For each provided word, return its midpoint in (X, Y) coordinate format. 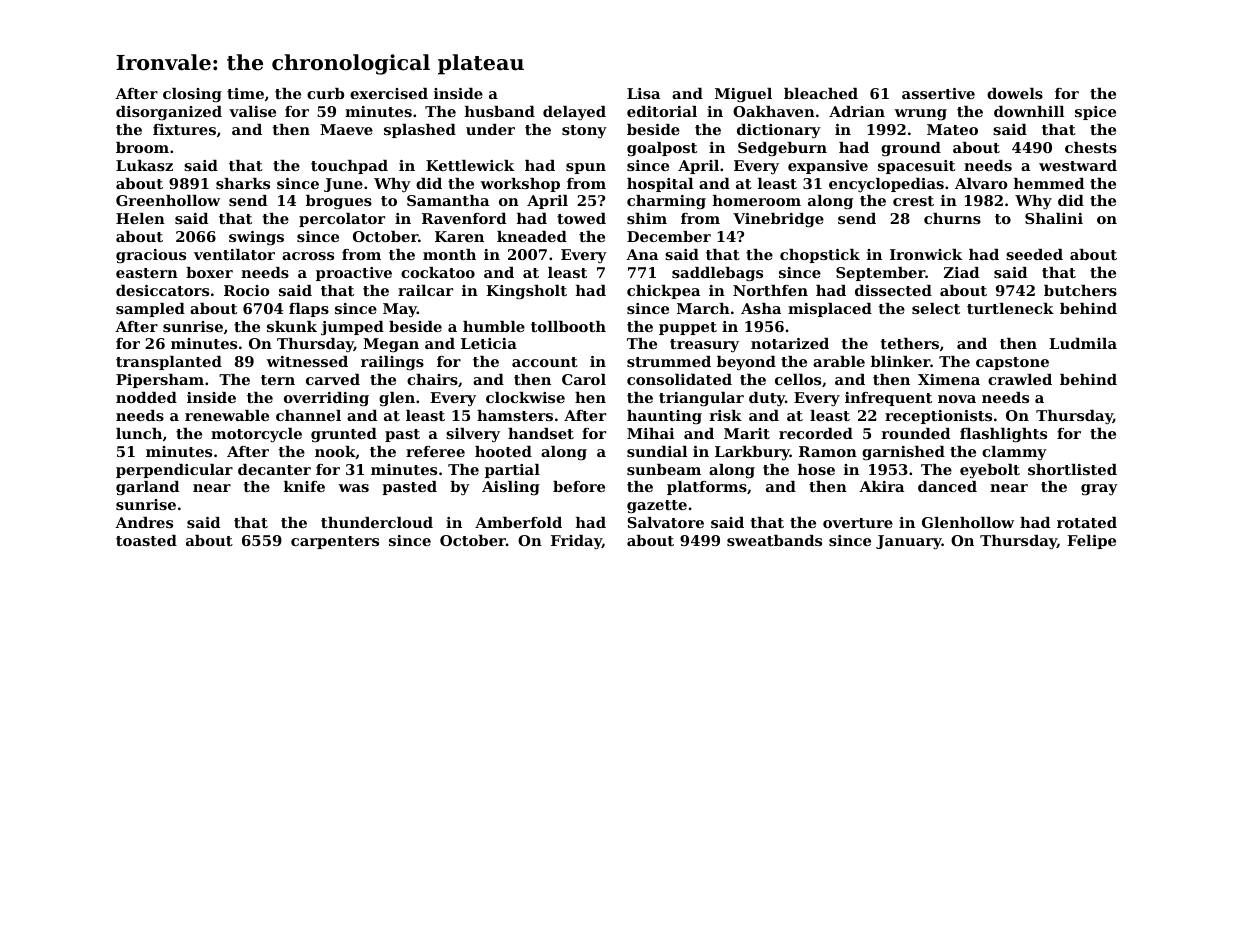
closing (192, 95)
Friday (576, 542)
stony (584, 131)
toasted (146, 540)
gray (1099, 489)
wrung (920, 114)
